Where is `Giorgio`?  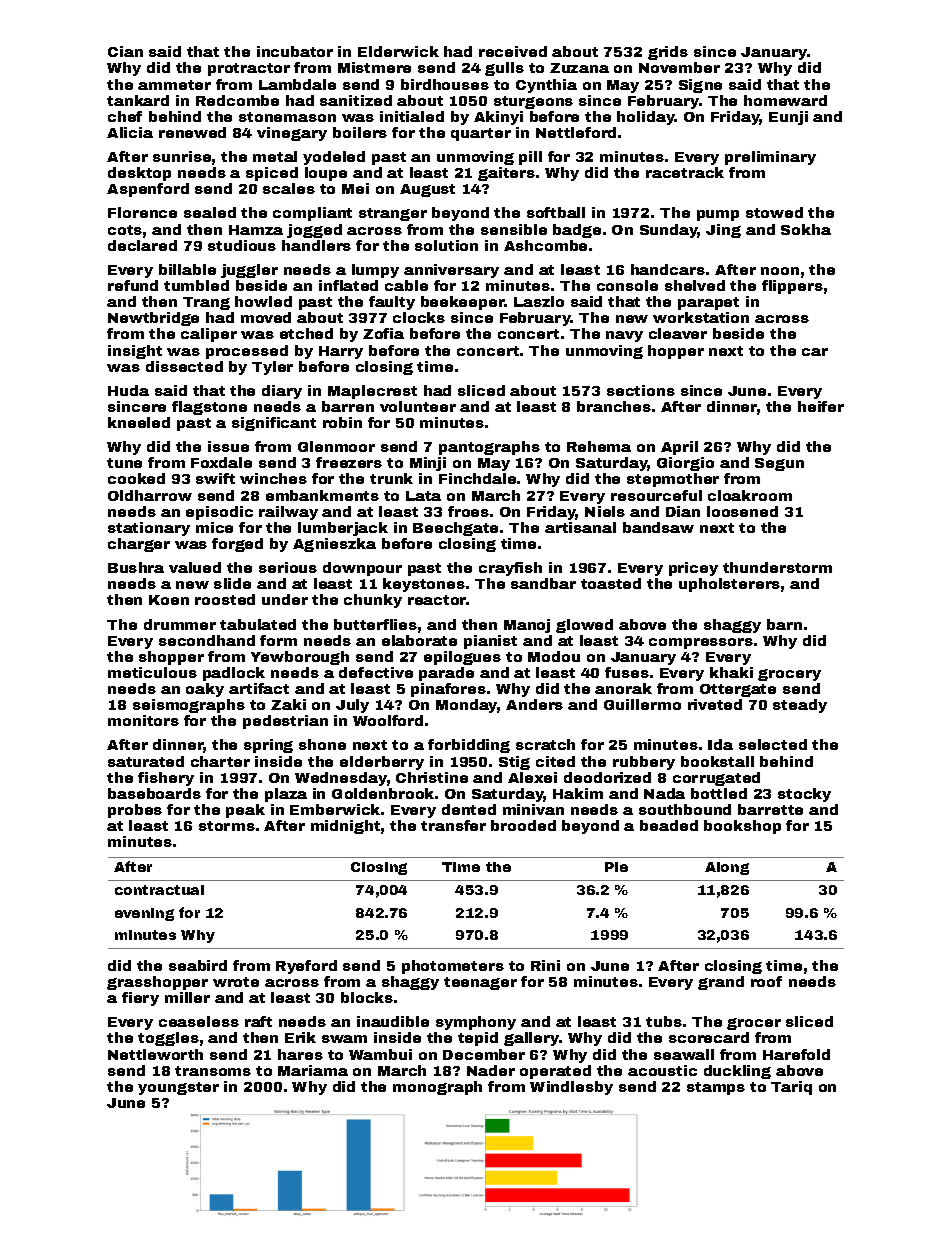
Giorgio is located at coordinates (685, 464).
